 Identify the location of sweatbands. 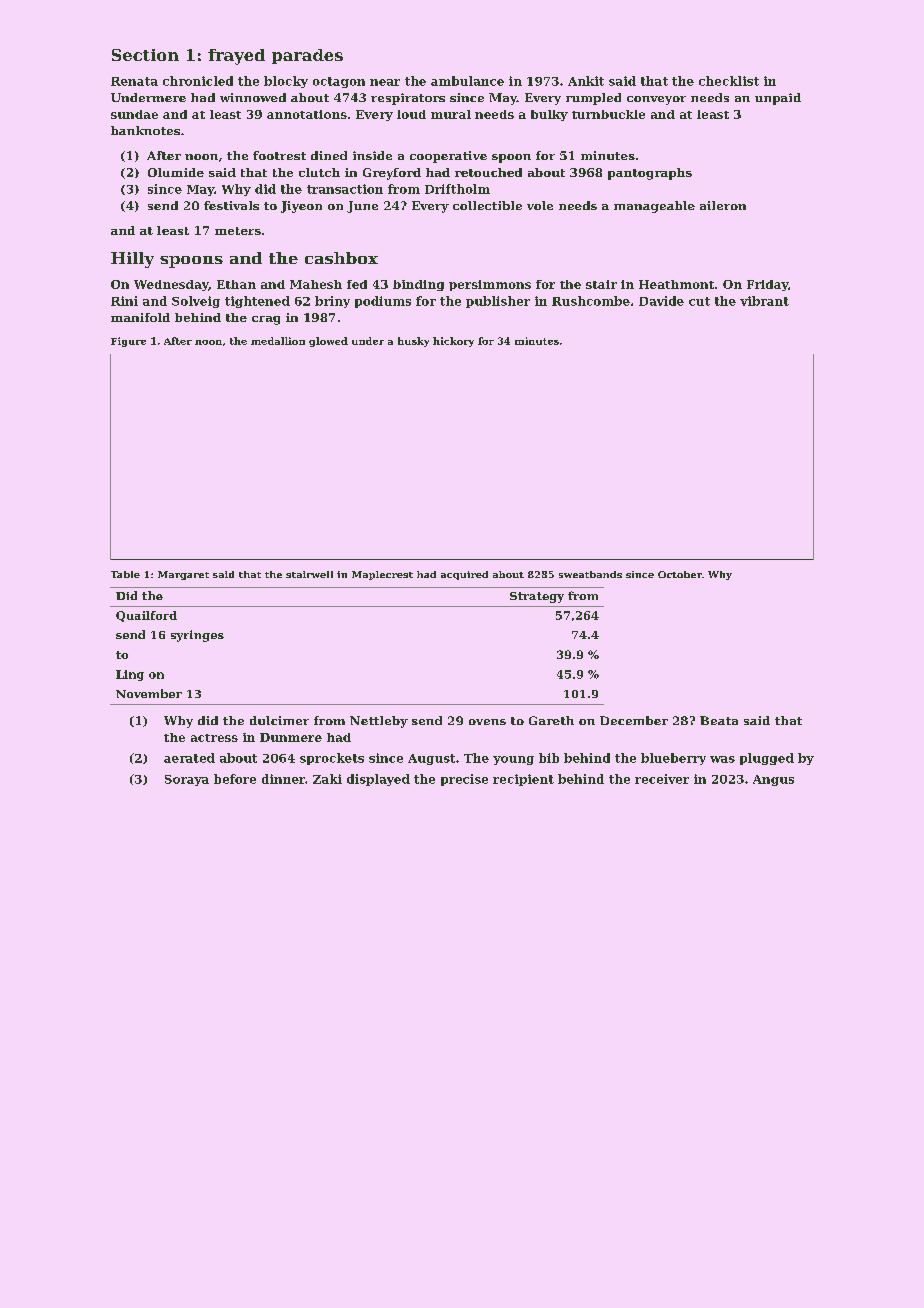
(590, 574).
